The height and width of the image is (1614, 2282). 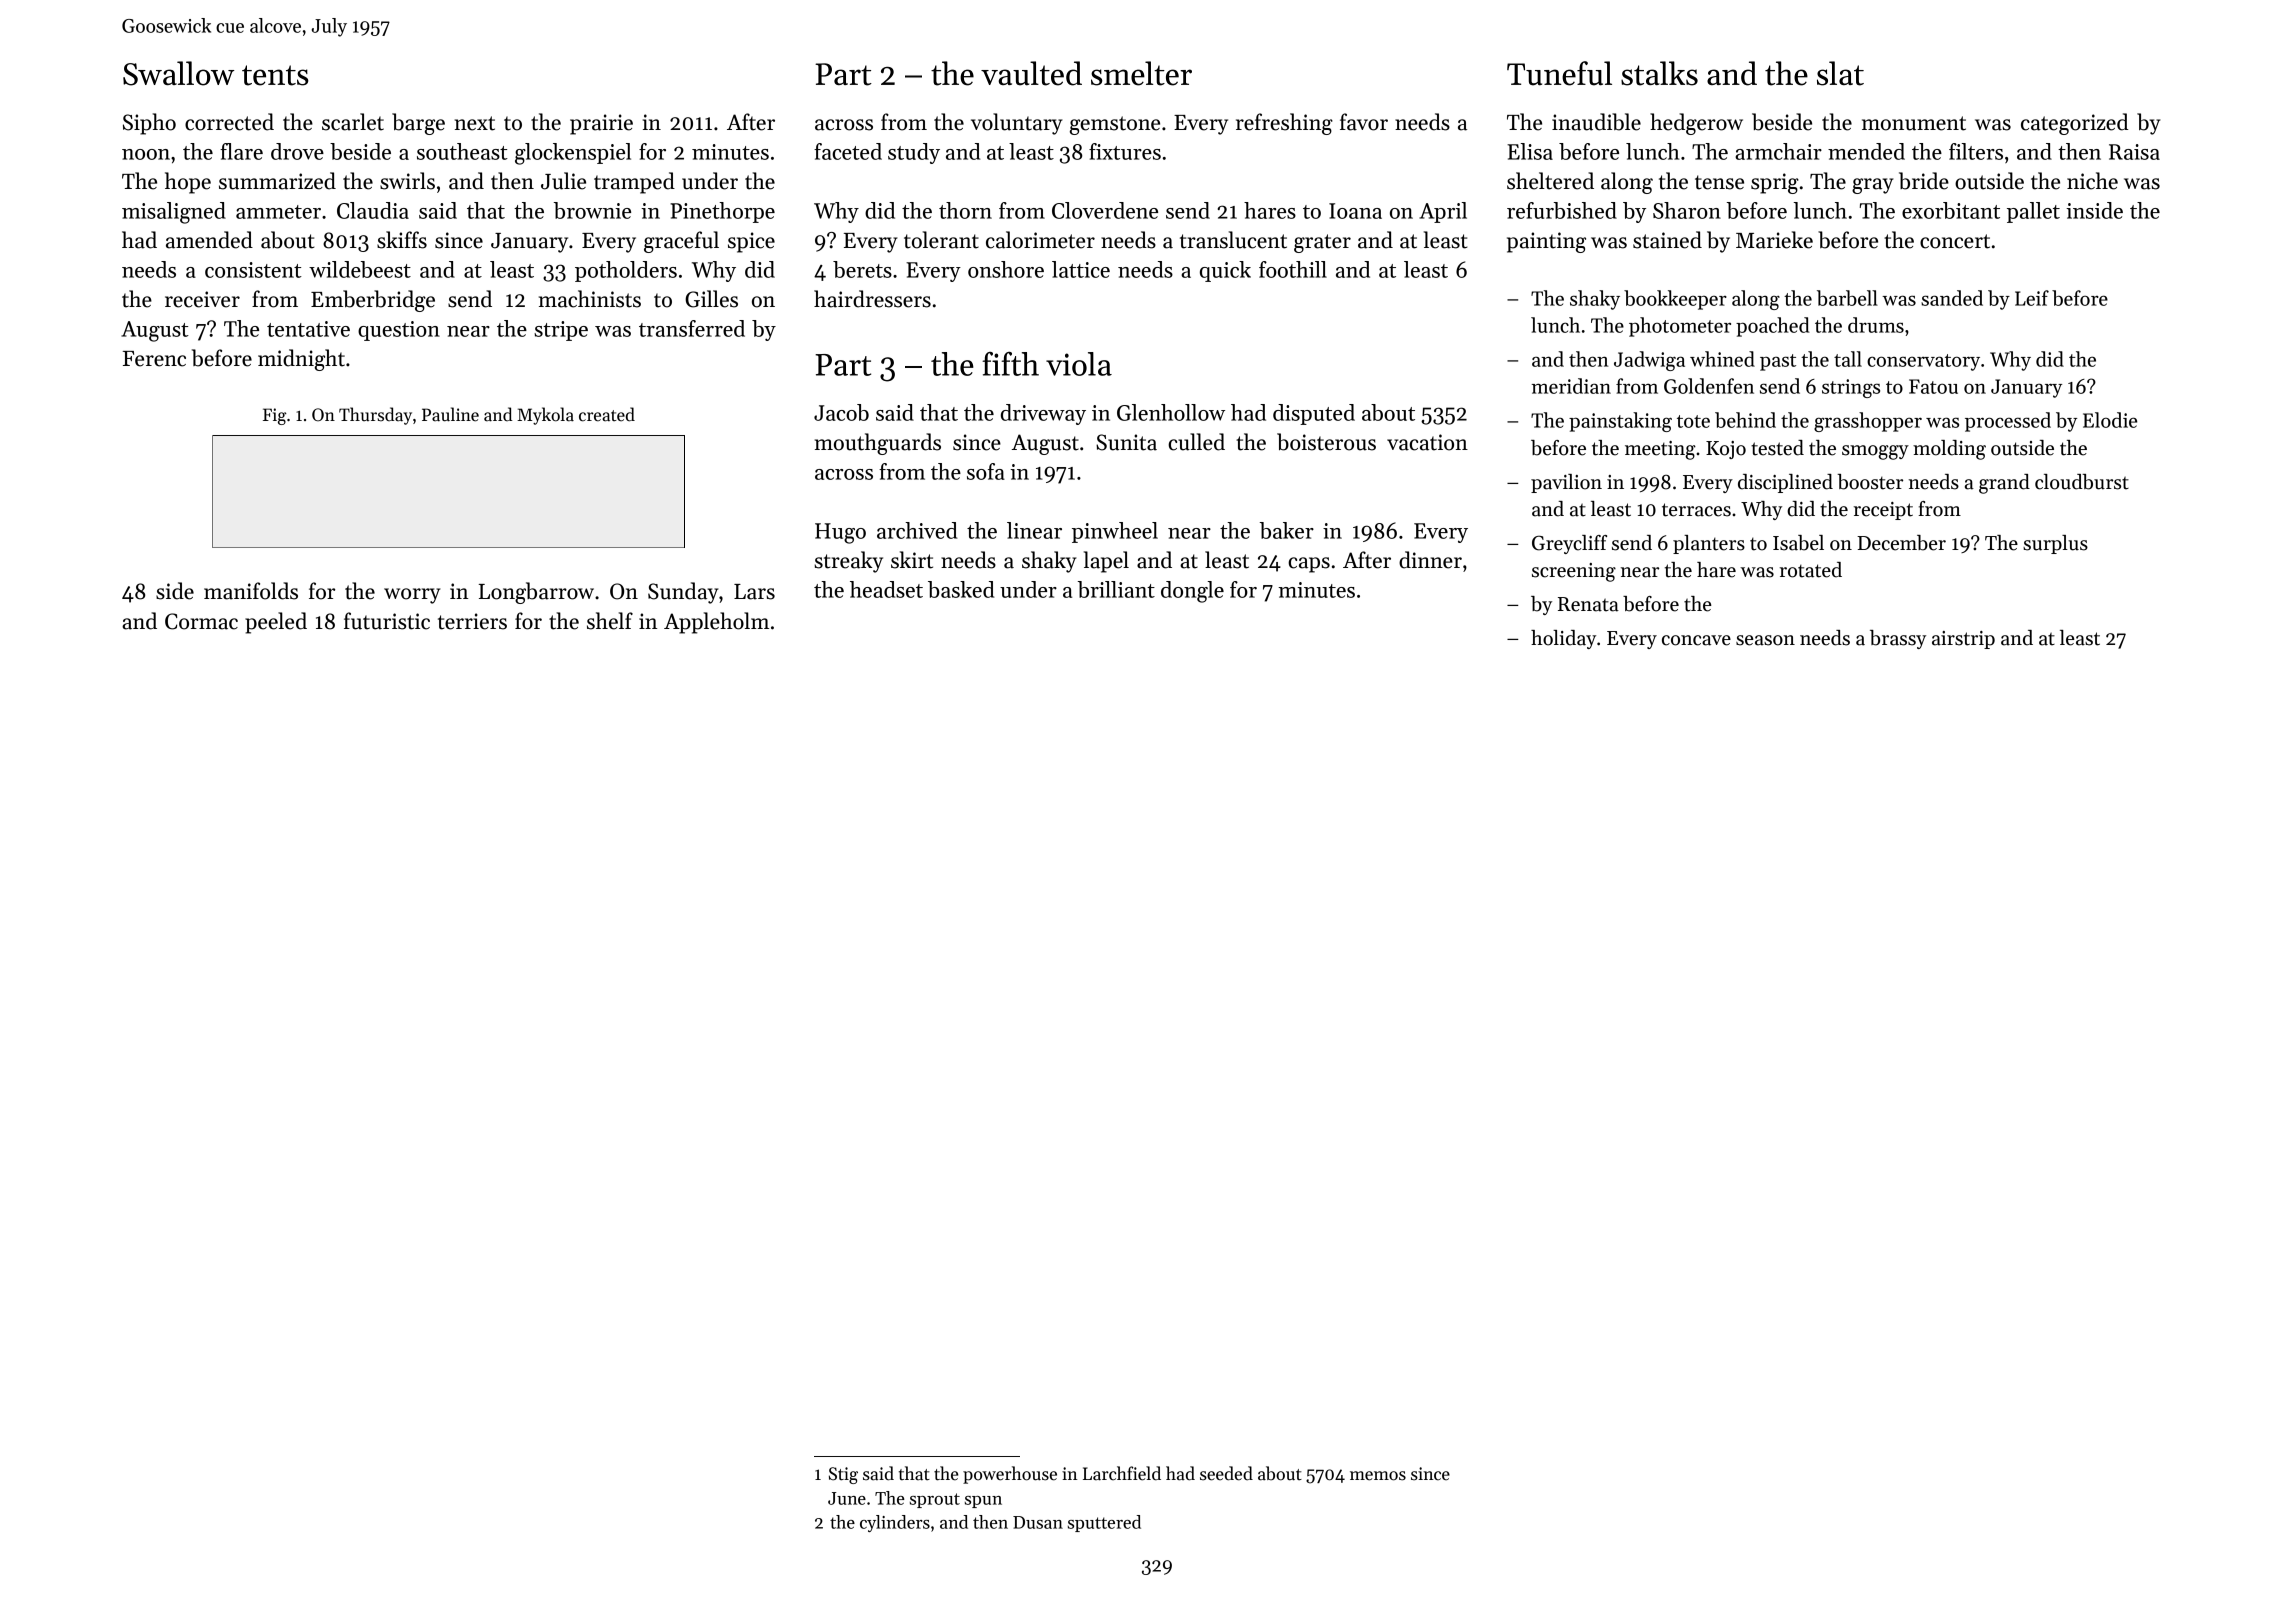 What do you see at coordinates (2055, 544) in the image?
I see `surplus` at bounding box center [2055, 544].
